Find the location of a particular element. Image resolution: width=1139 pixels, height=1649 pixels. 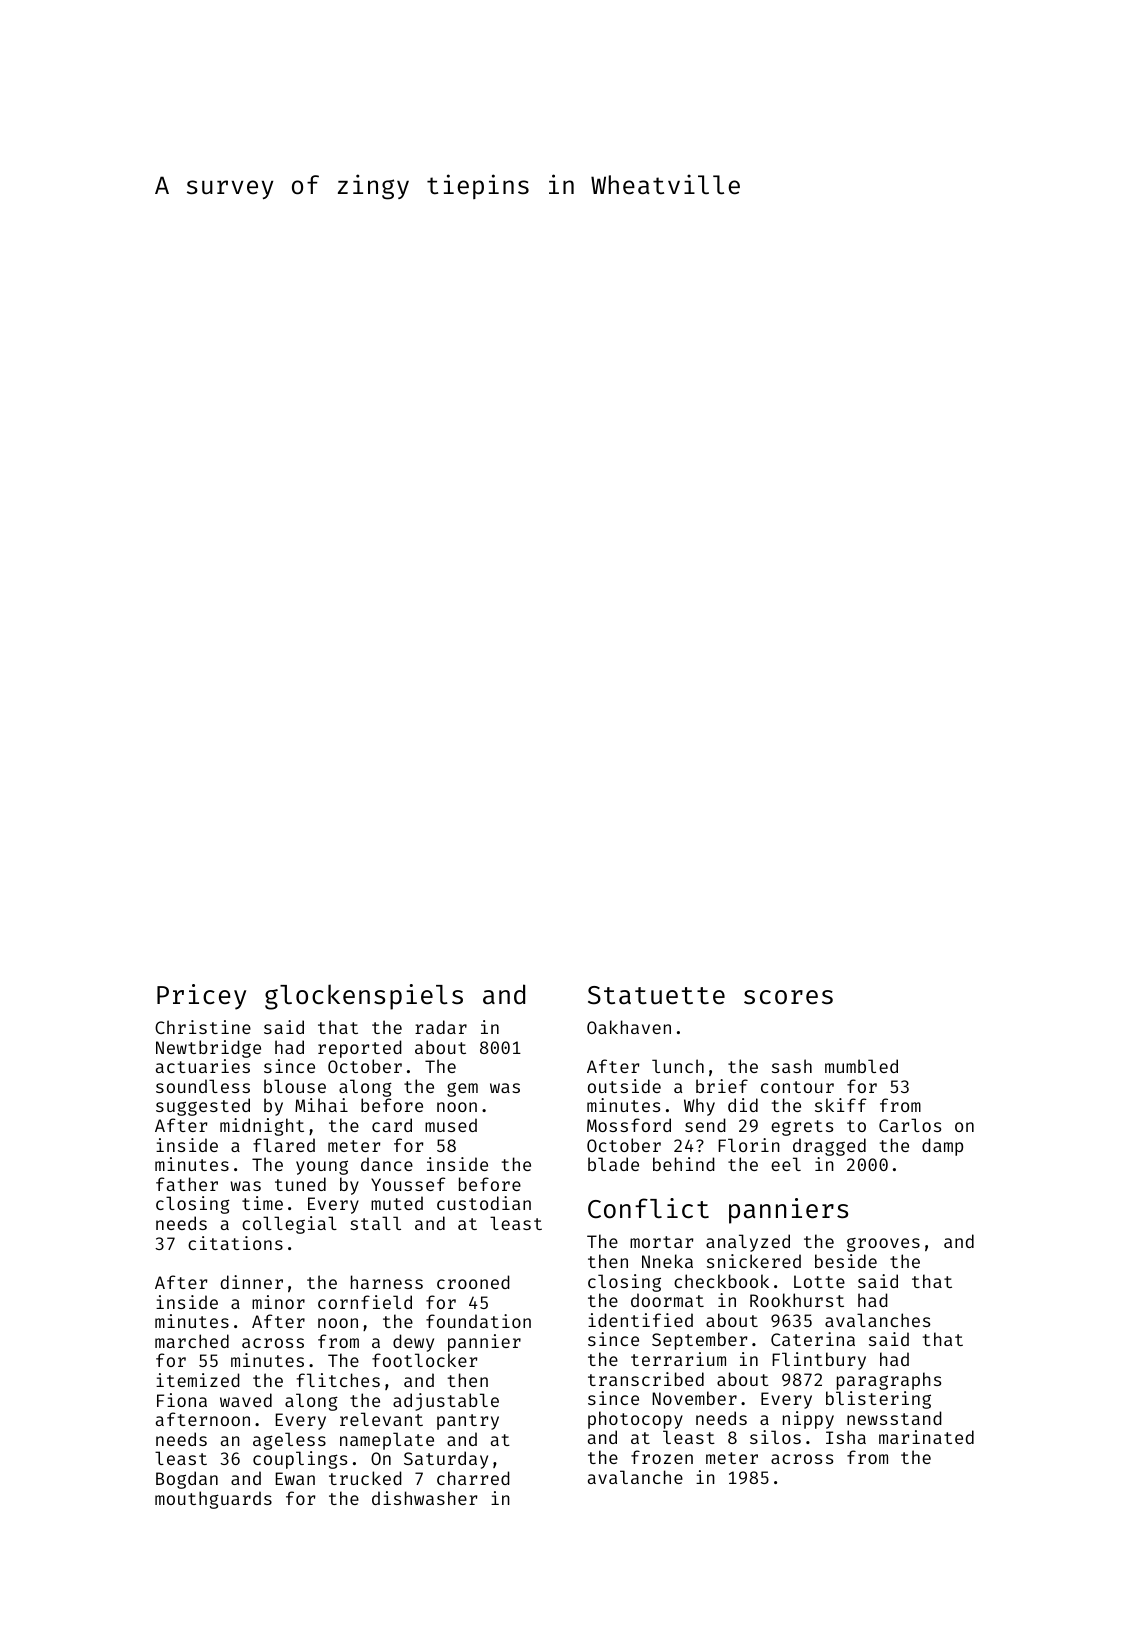

photocopy is located at coordinates (635, 1420).
